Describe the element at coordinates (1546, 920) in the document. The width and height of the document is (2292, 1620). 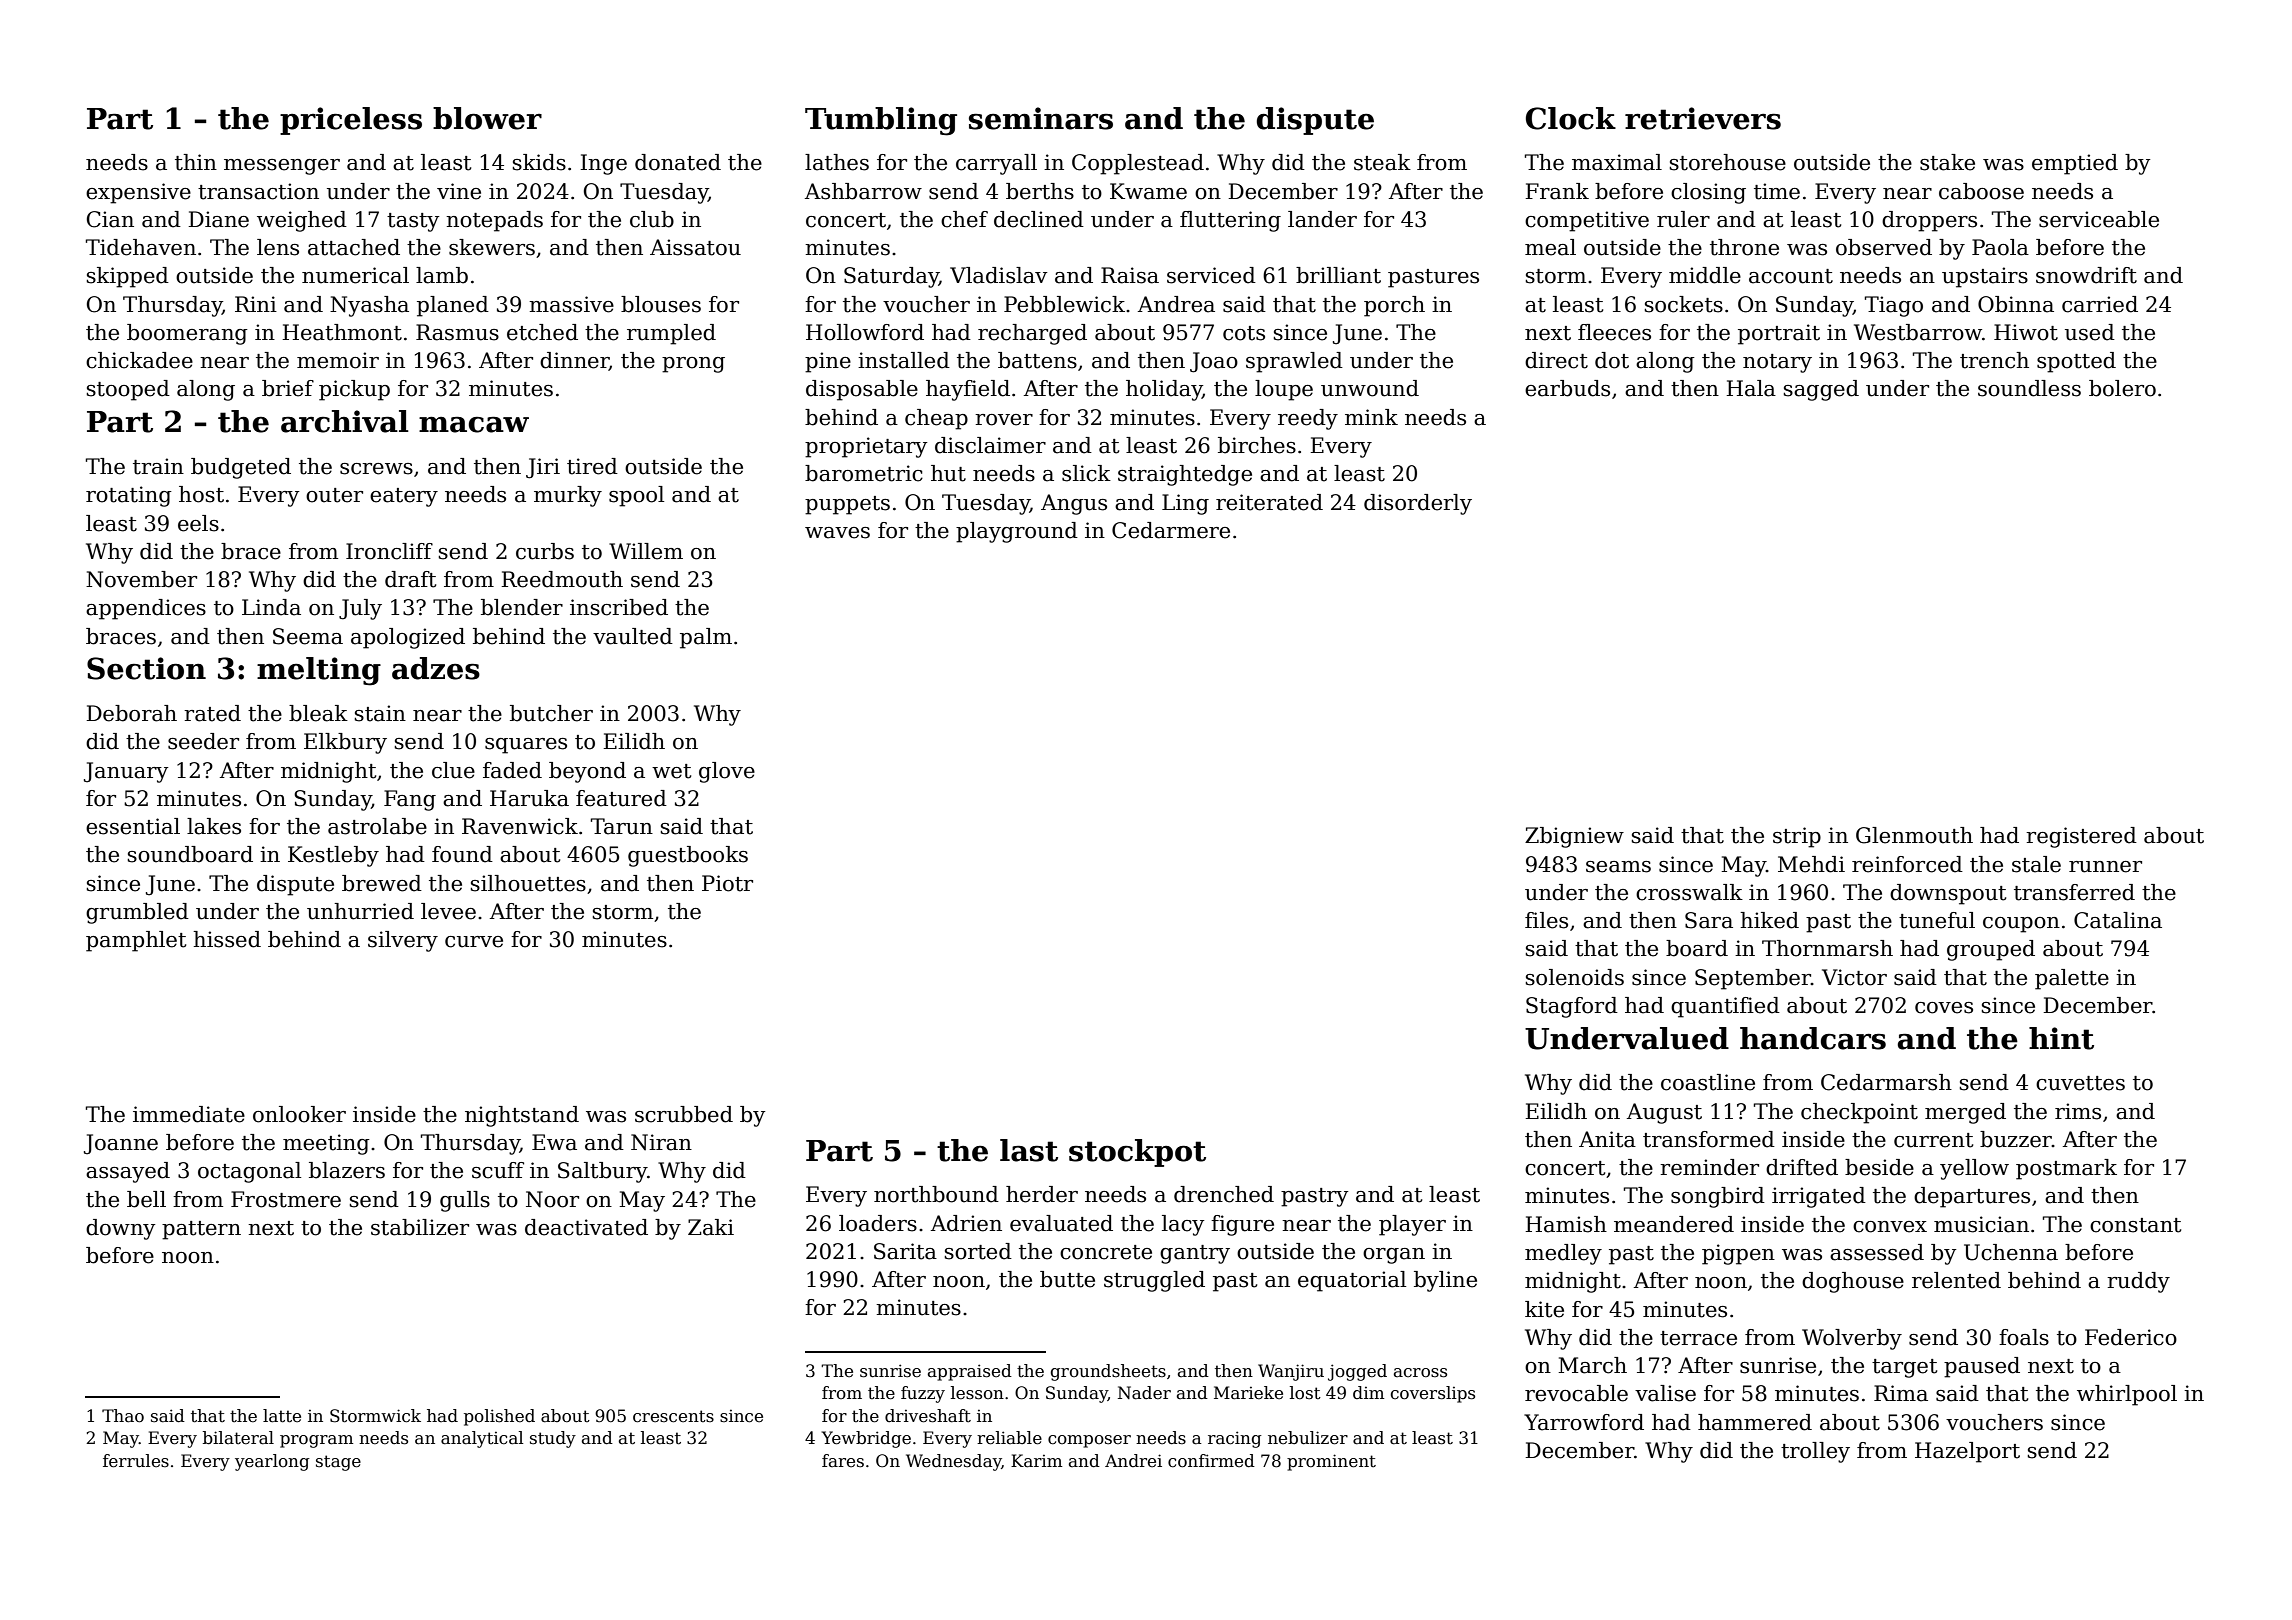
I see `files` at that location.
